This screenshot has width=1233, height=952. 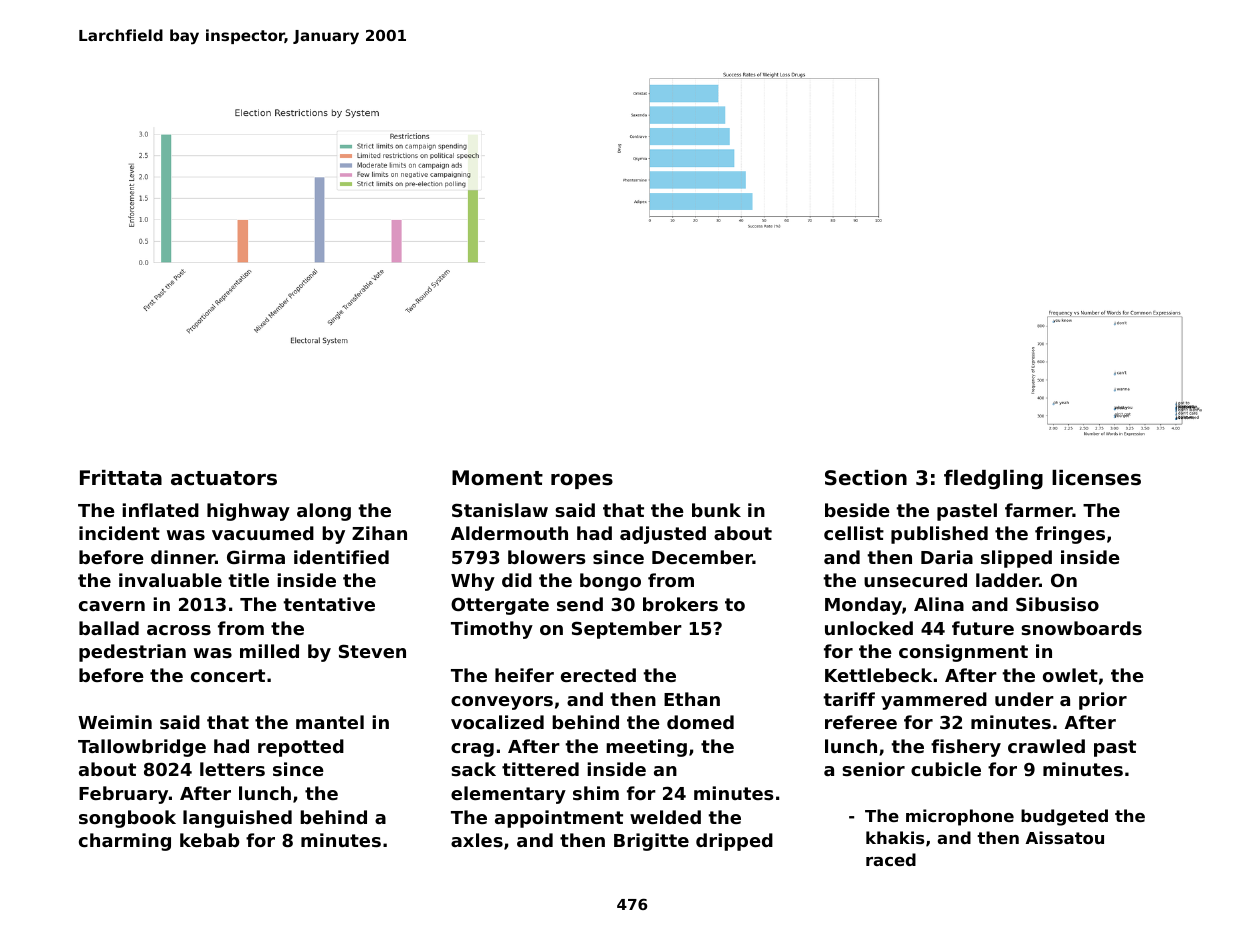 What do you see at coordinates (228, 675) in the screenshot?
I see `concert` at bounding box center [228, 675].
